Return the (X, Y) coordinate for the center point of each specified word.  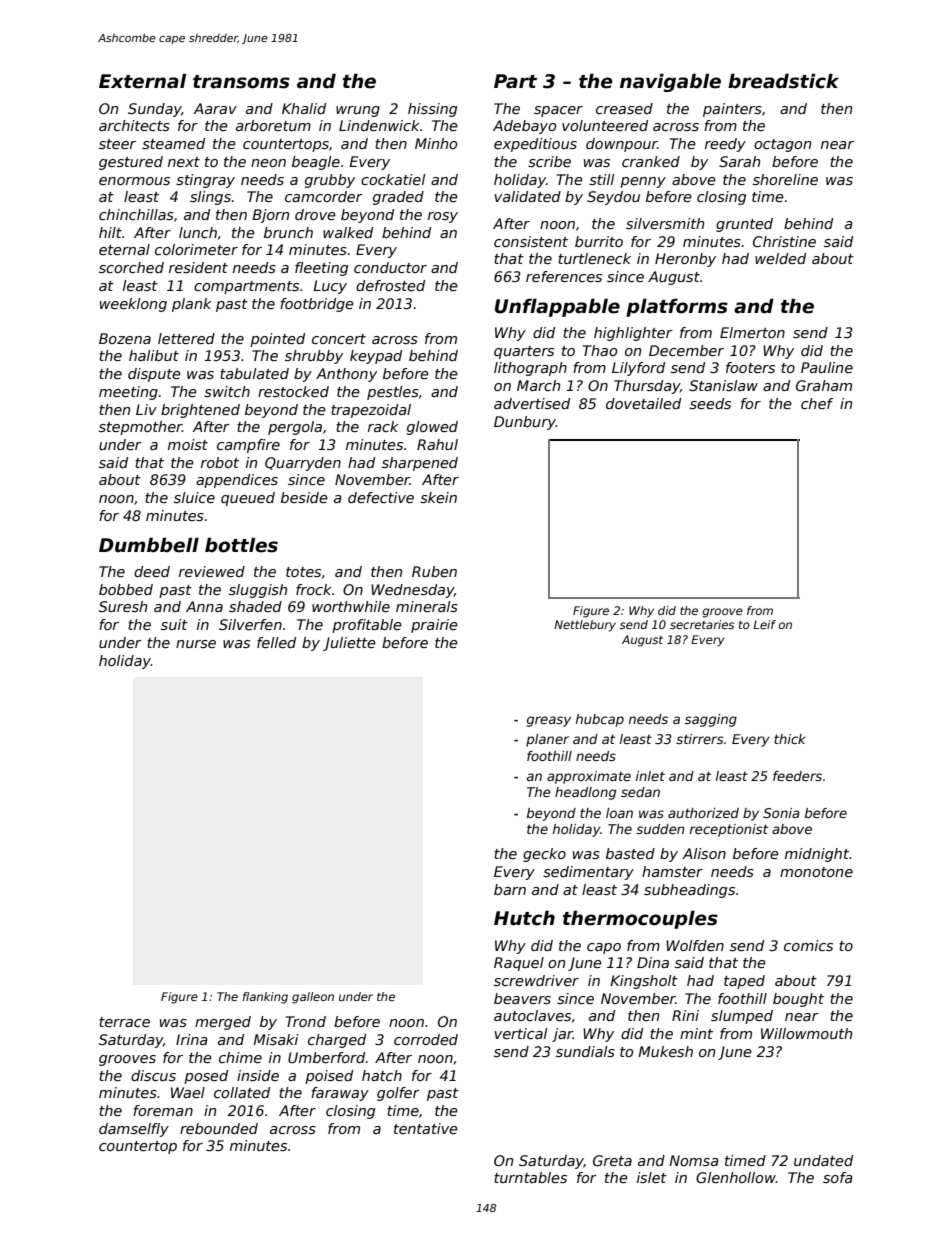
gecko (544, 855)
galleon (313, 998)
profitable (367, 626)
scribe (549, 161)
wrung (358, 111)
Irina (192, 1039)
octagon (782, 145)
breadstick (783, 81)
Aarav (215, 108)
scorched (131, 267)
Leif (764, 624)
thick (790, 739)
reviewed (212, 571)
